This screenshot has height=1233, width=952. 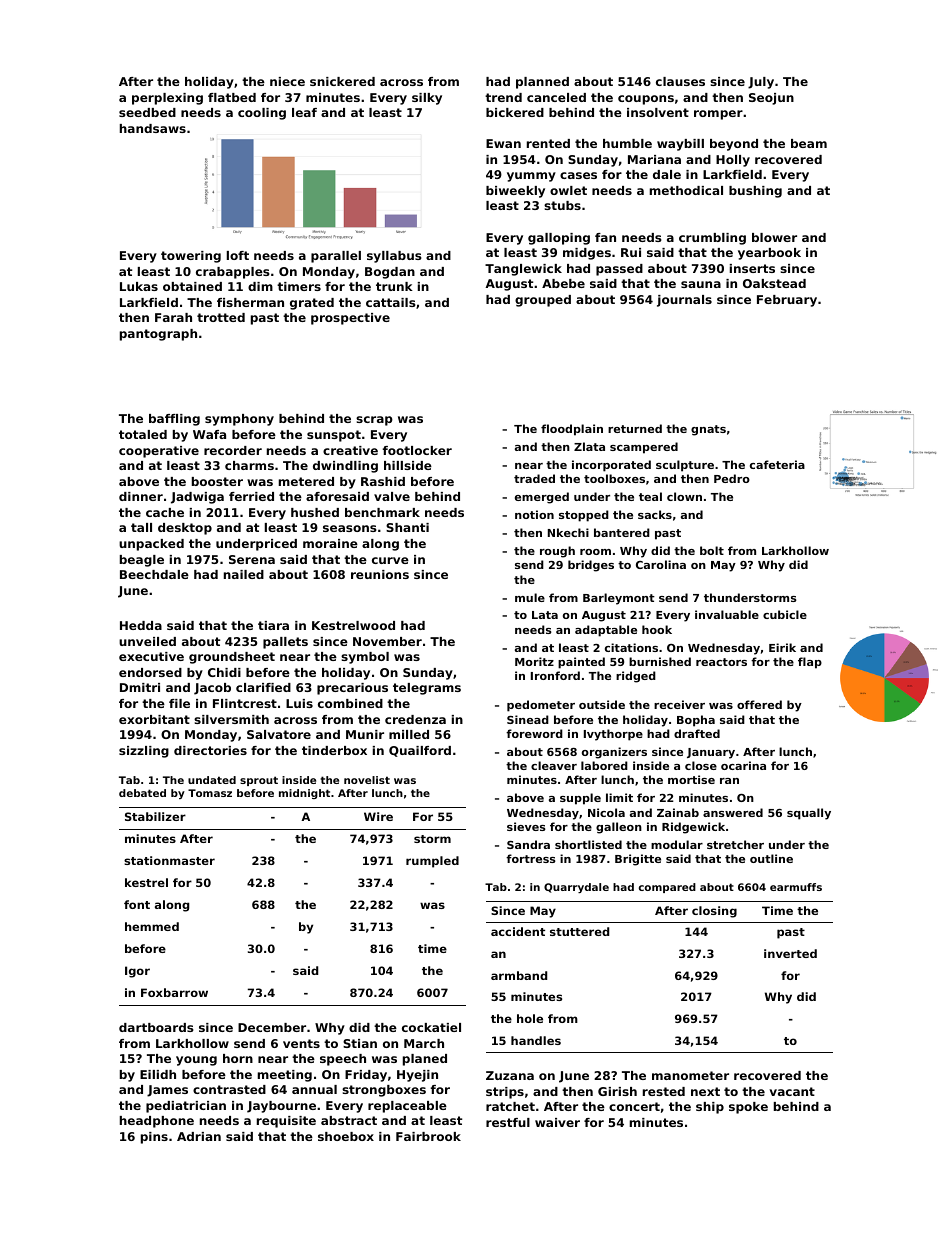 What do you see at coordinates (427, 689) in the screenshot?
I see `telegrams` at bounding box center [427, 689].
